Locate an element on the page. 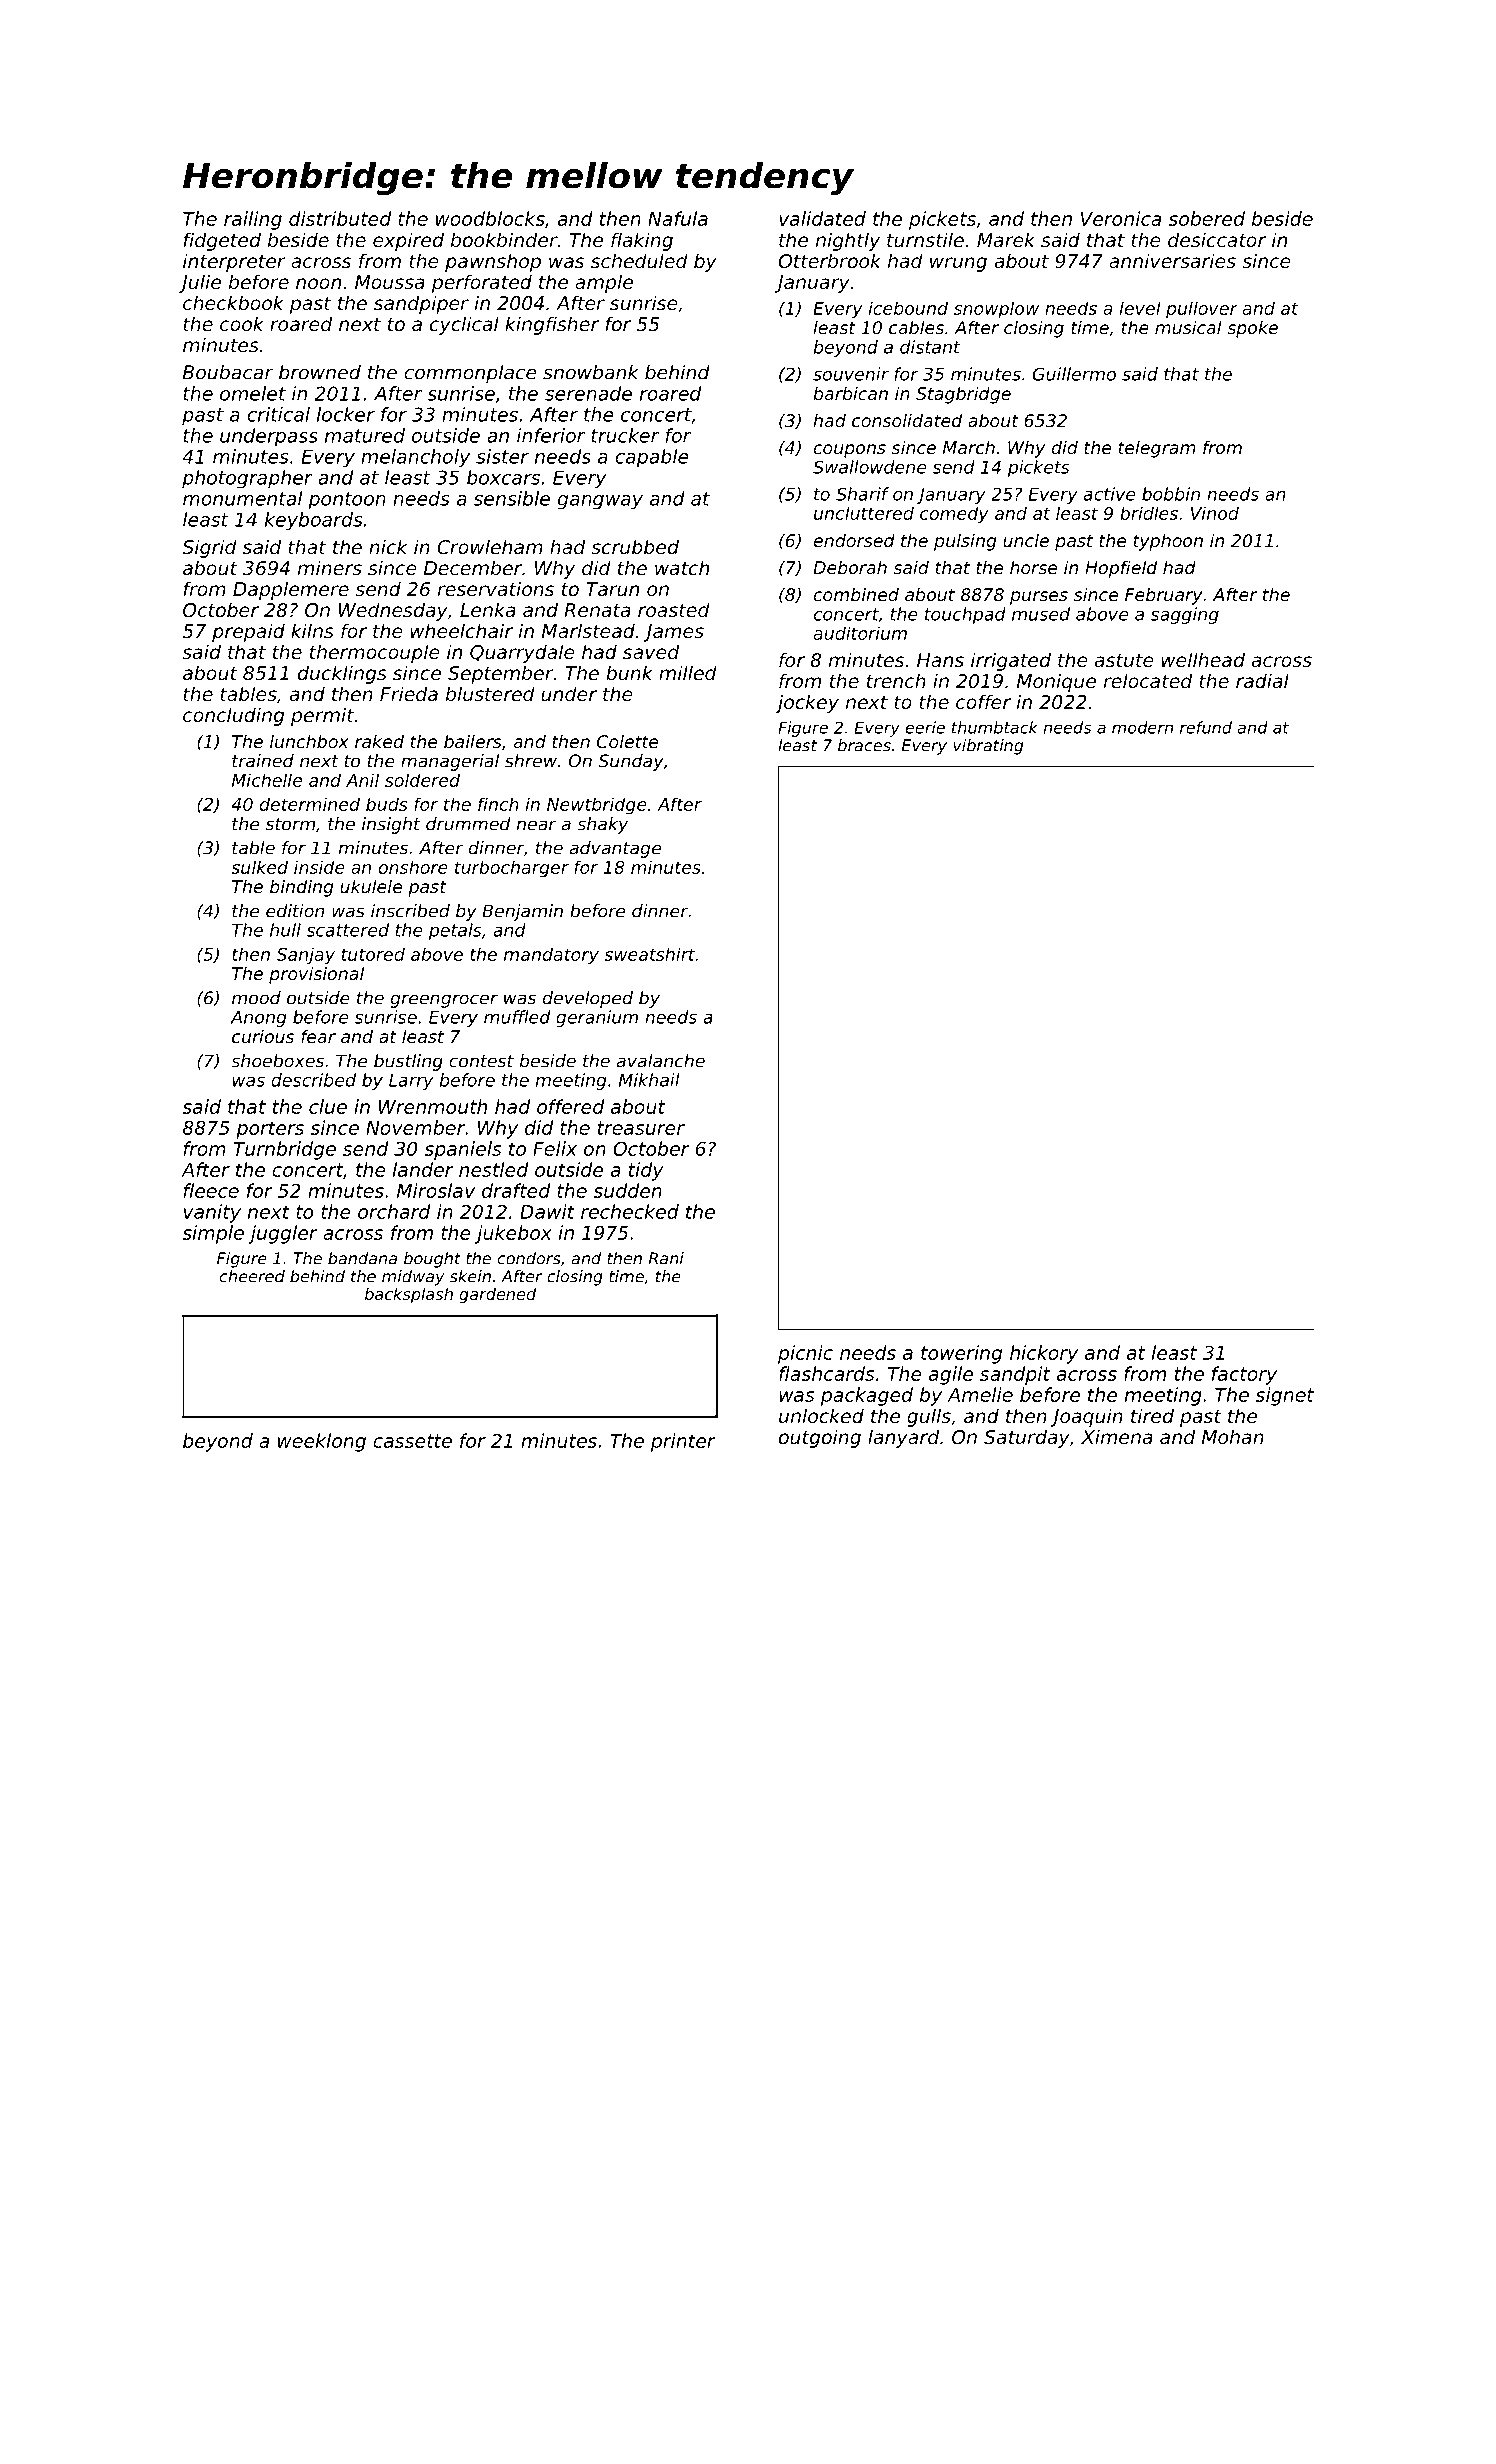 The image size is (1496, 2464). braces is located at coordinates (864, 745).
